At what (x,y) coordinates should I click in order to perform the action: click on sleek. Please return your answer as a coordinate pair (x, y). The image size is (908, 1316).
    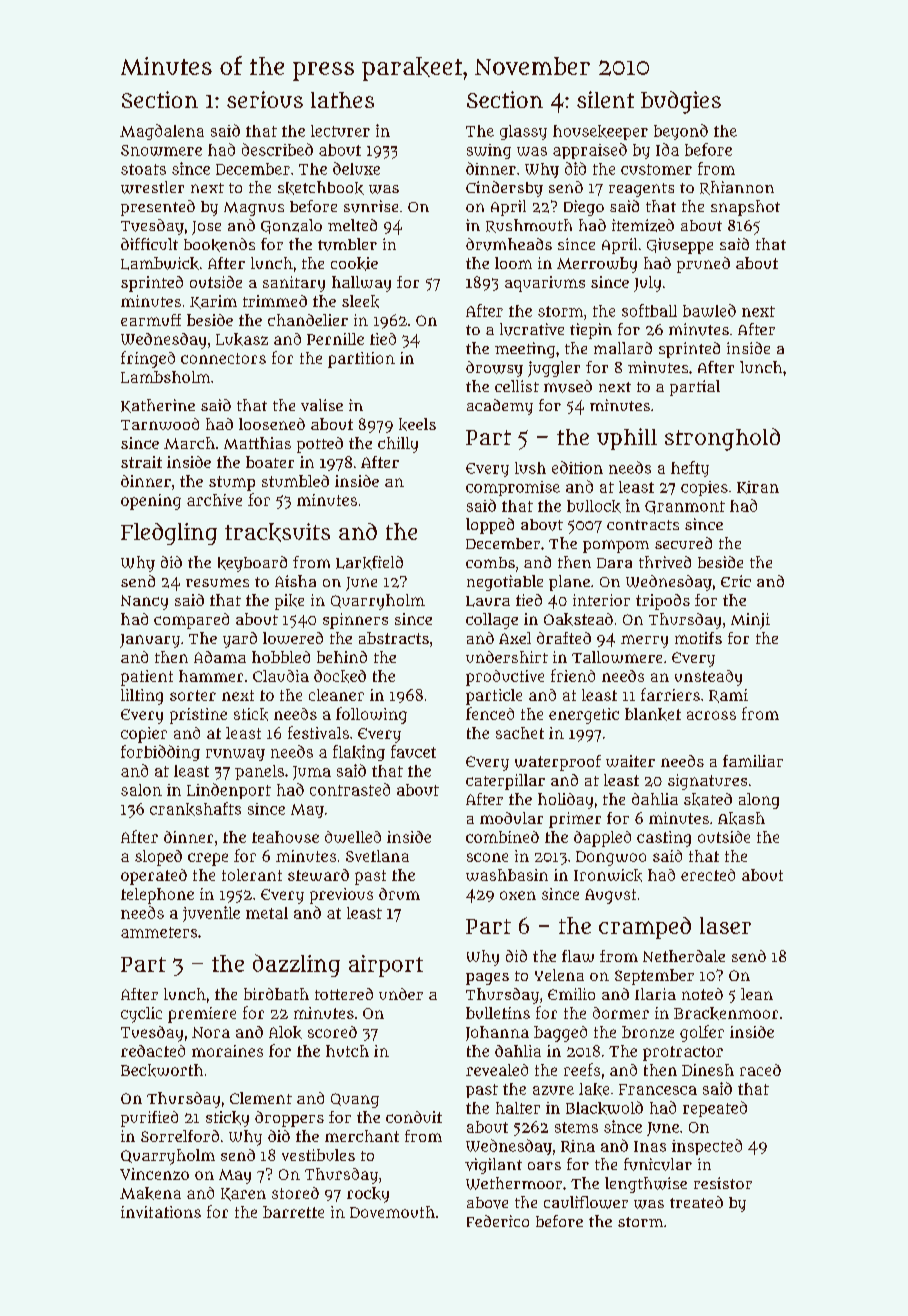
    Looking at the image, I should click on (360, 301).
